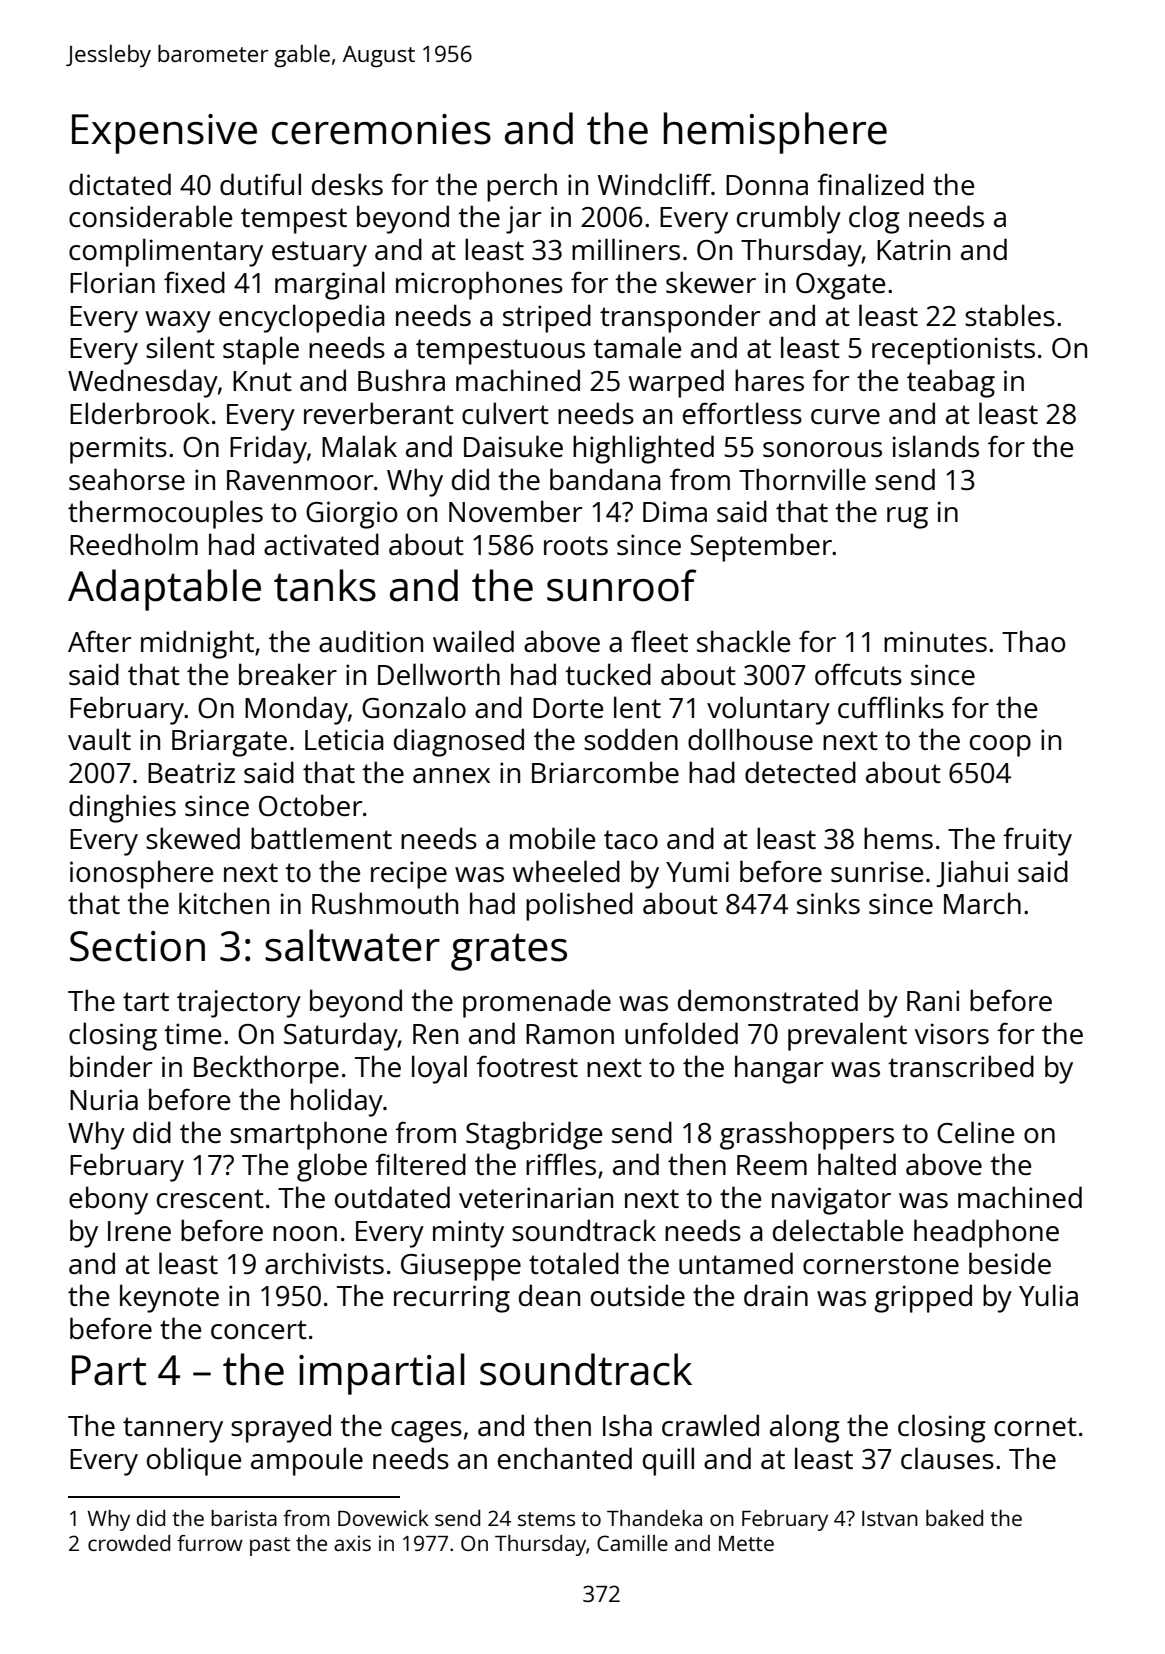 The width and height of the image is (1165, 1654). I want to click on Dima, so click(675, 511).
